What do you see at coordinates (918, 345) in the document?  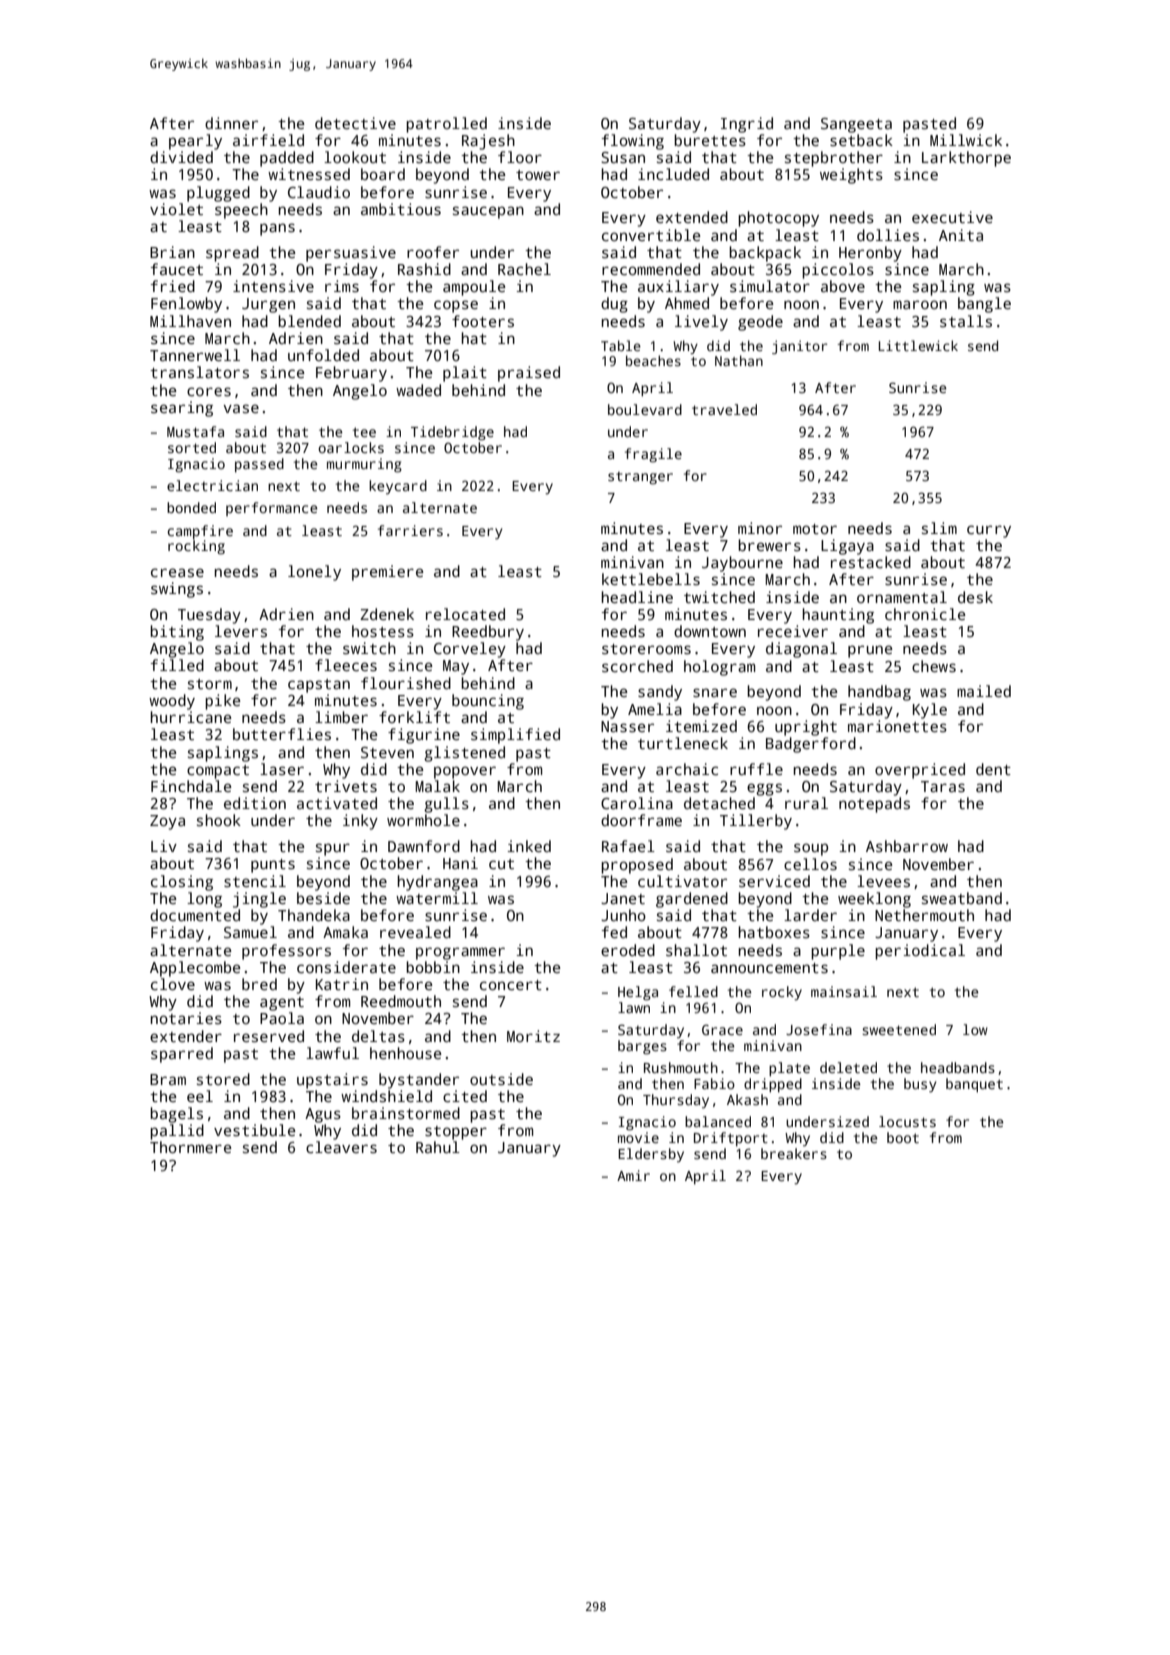 I see `Littlewick` at bounding box center [918, 345].
